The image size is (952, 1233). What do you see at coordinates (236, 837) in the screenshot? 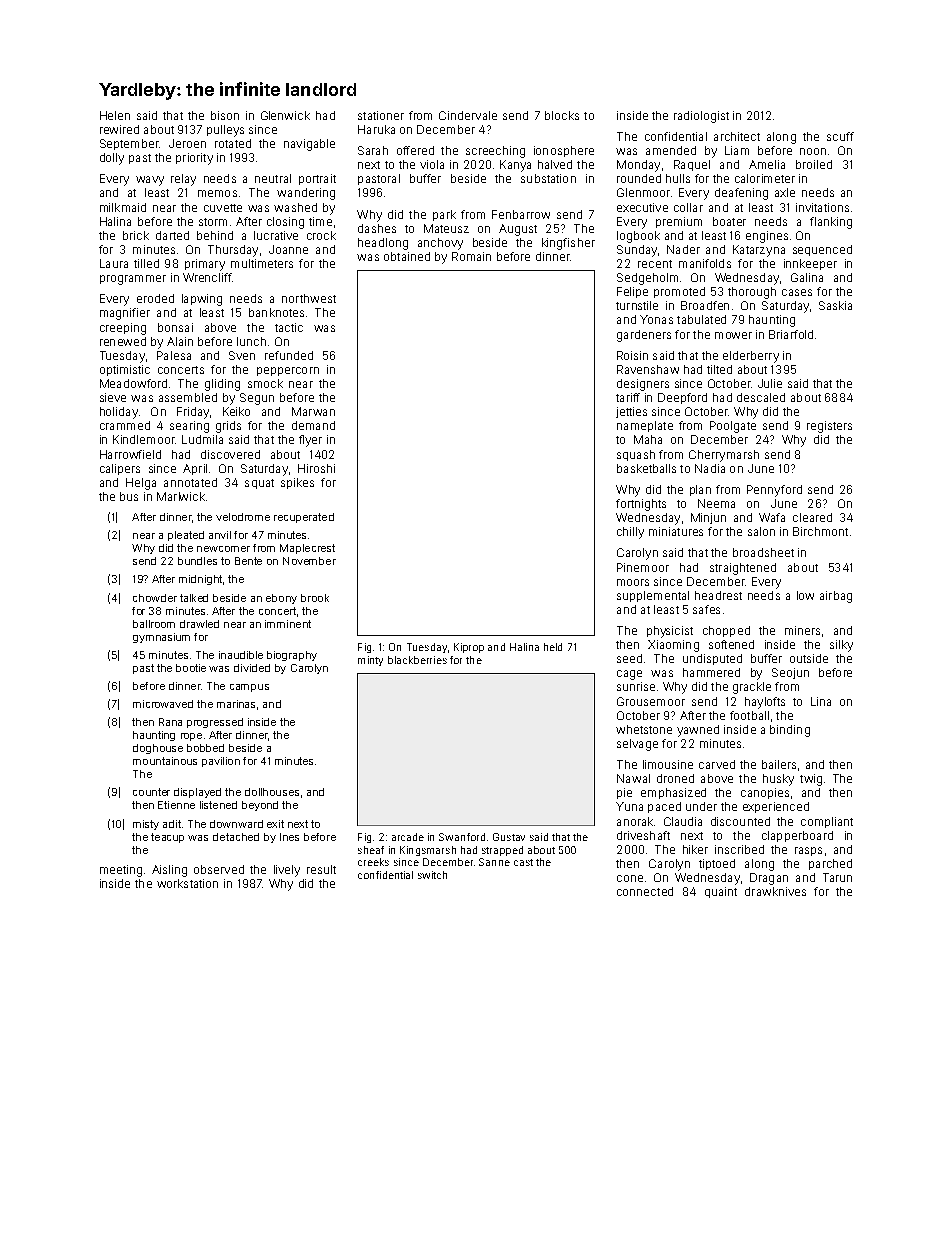
I see `detached` at bounding box center [236, 837].
